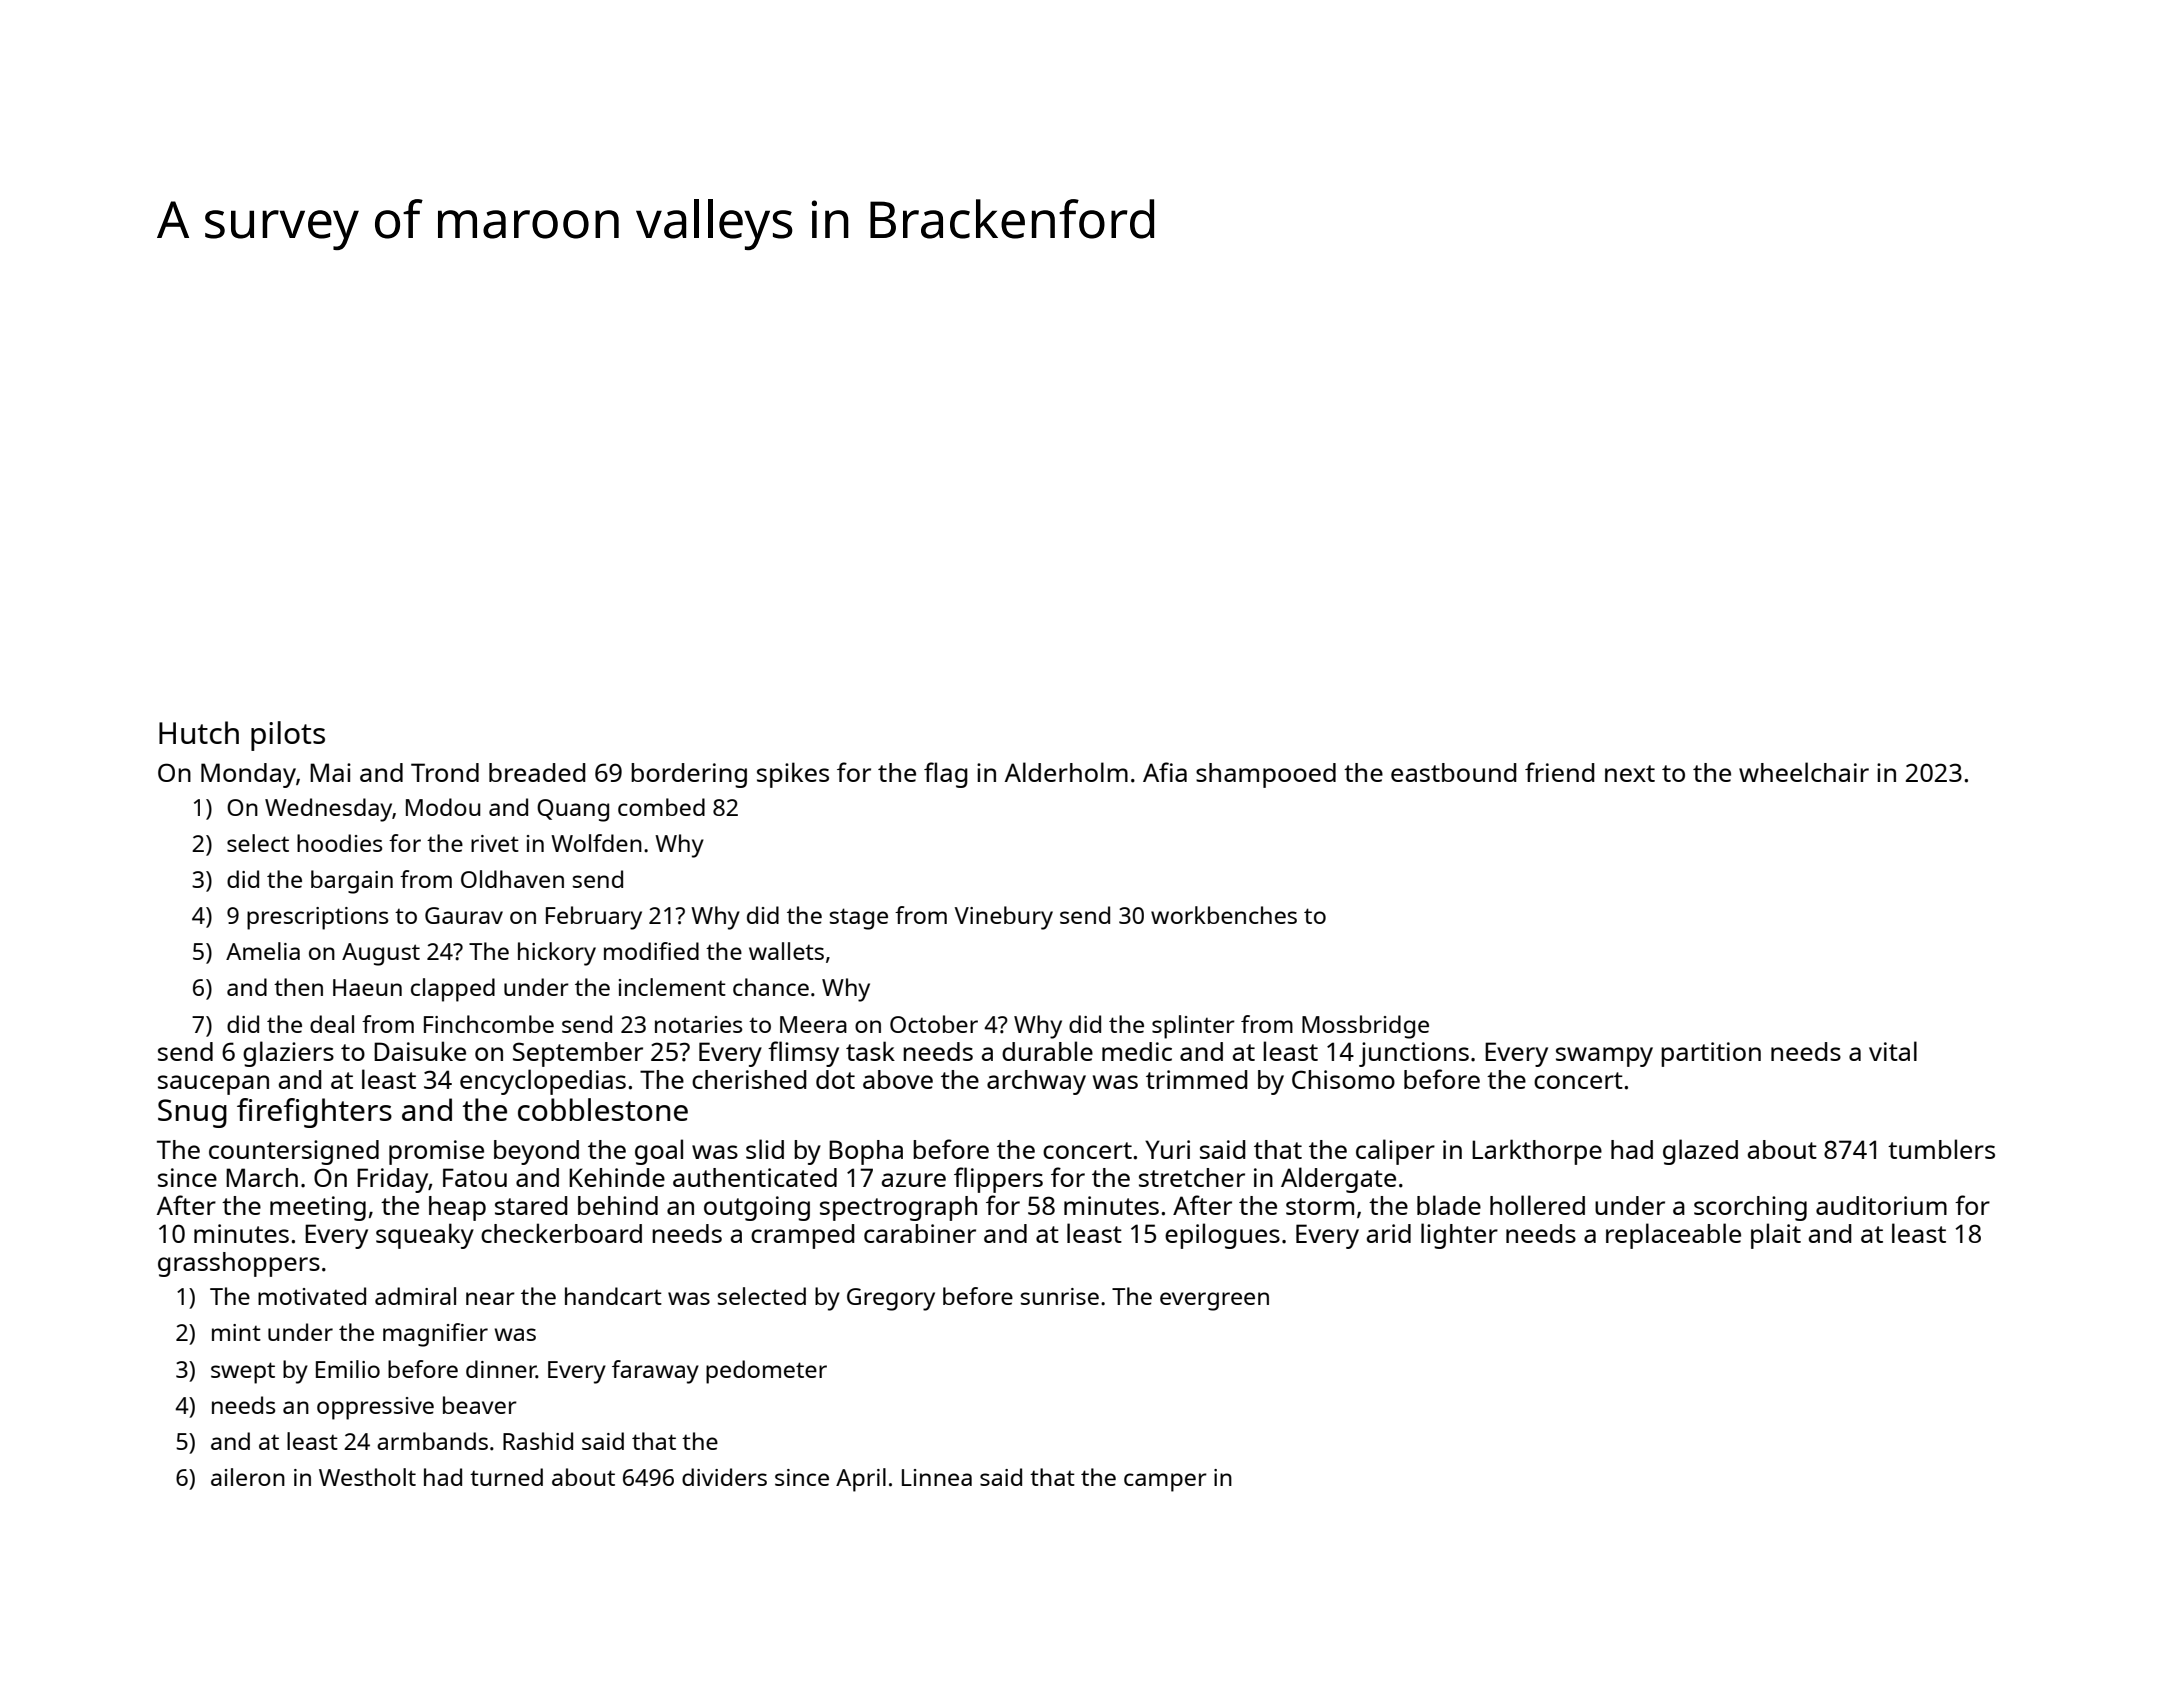  I want to click on checkerboard, so click(561, 1233).
